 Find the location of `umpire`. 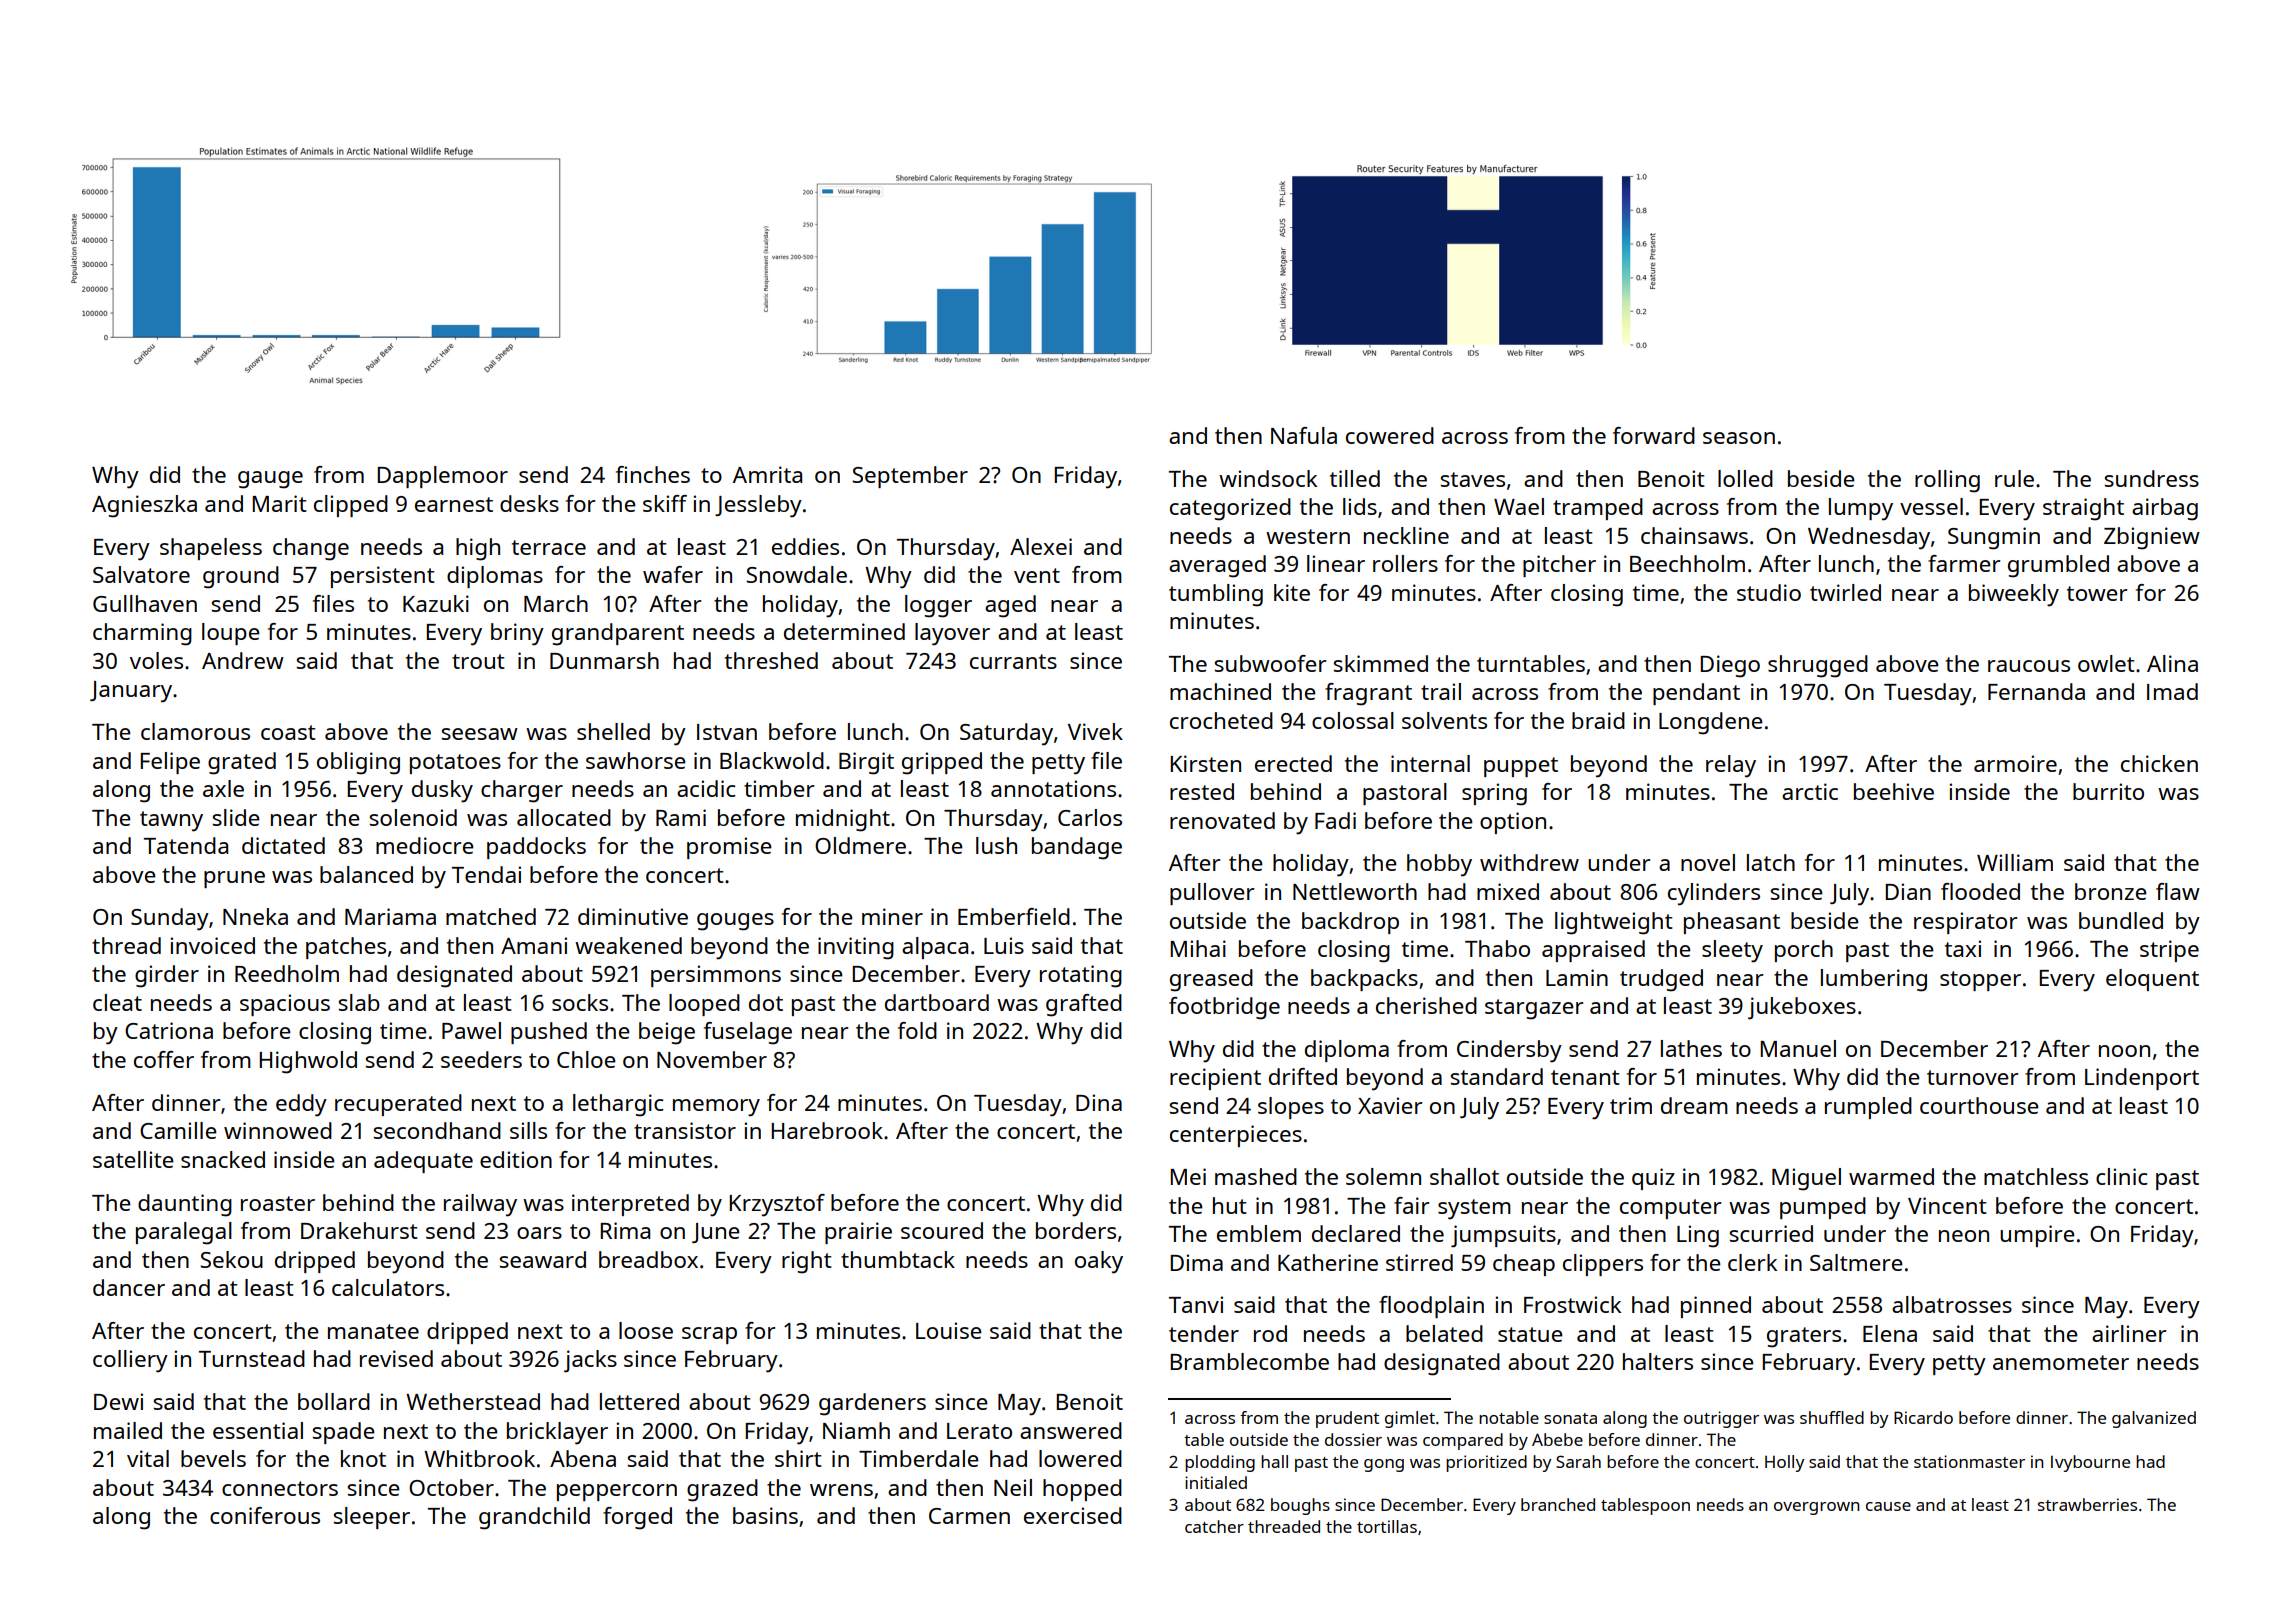

umpire is located at coordinates (2037, 1236).
